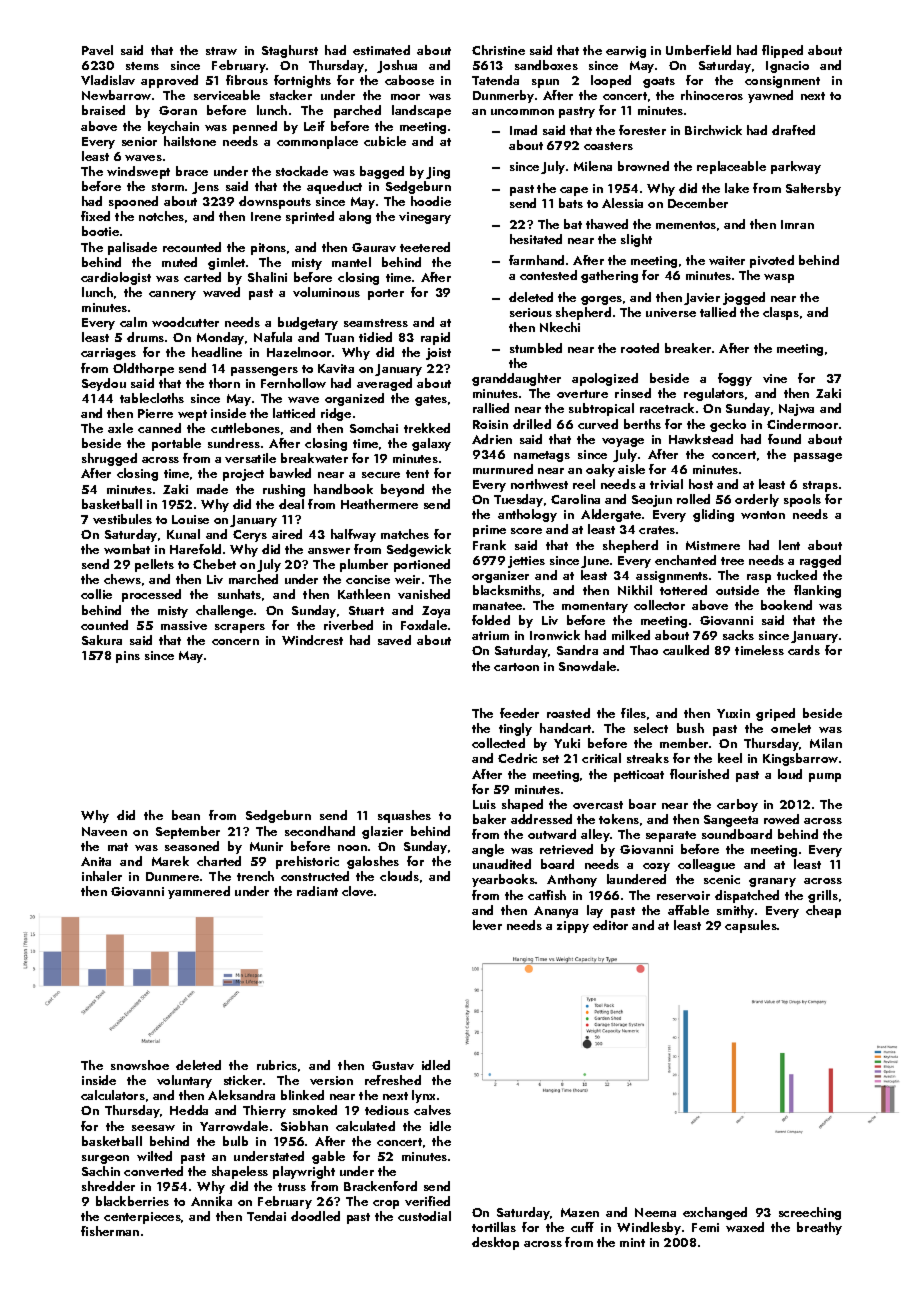  Describe the element at coordinates (142, 66) in the screenshot. I see `stems` at that location.
